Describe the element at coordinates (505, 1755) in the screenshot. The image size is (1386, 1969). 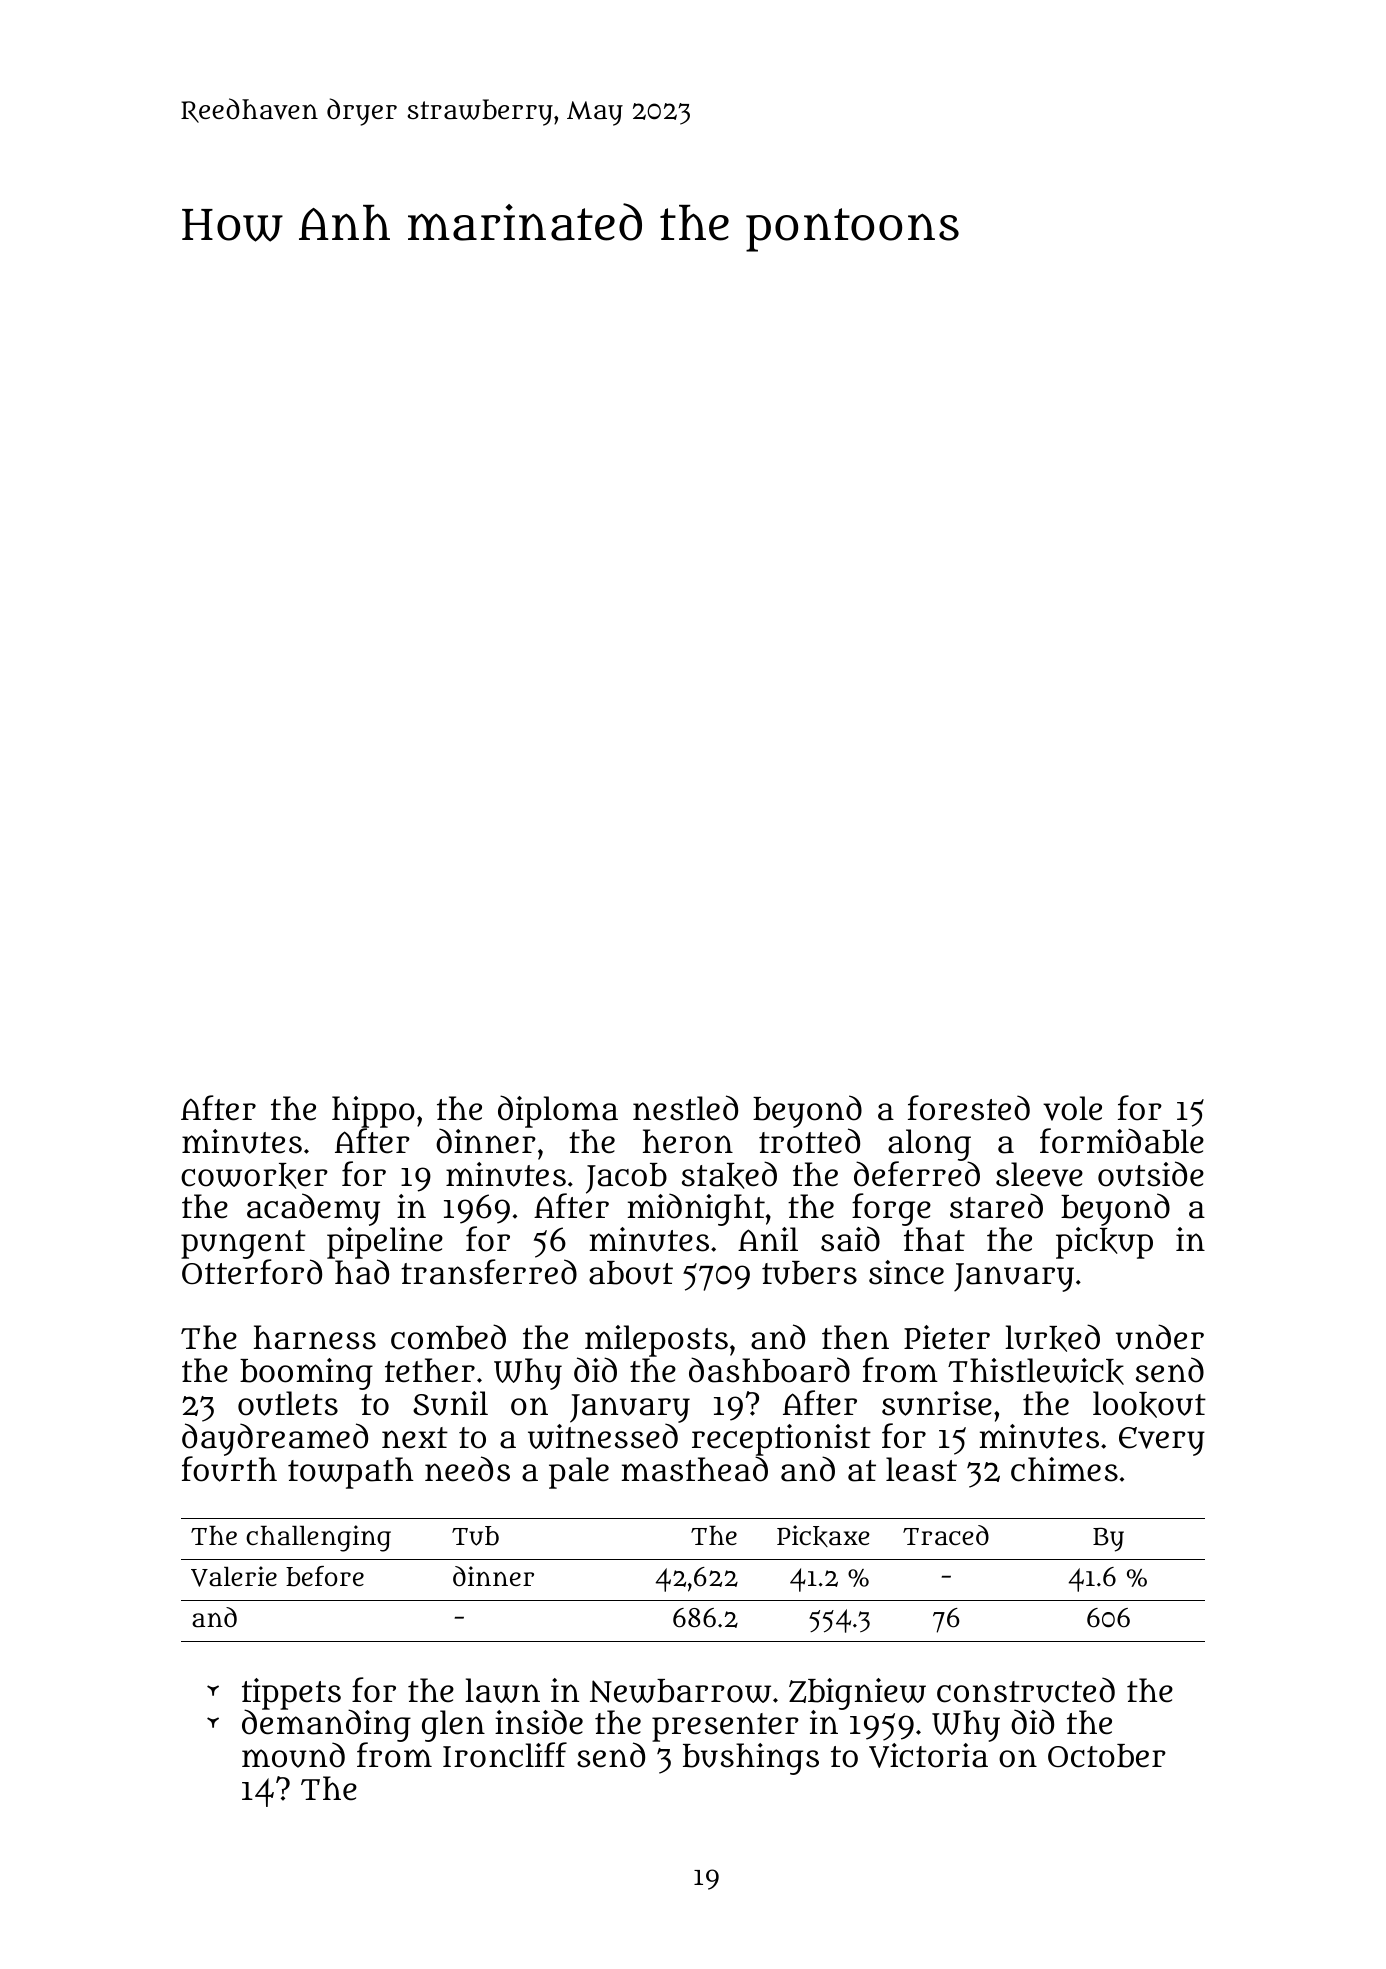
I see `Ironcliff` at that location.
